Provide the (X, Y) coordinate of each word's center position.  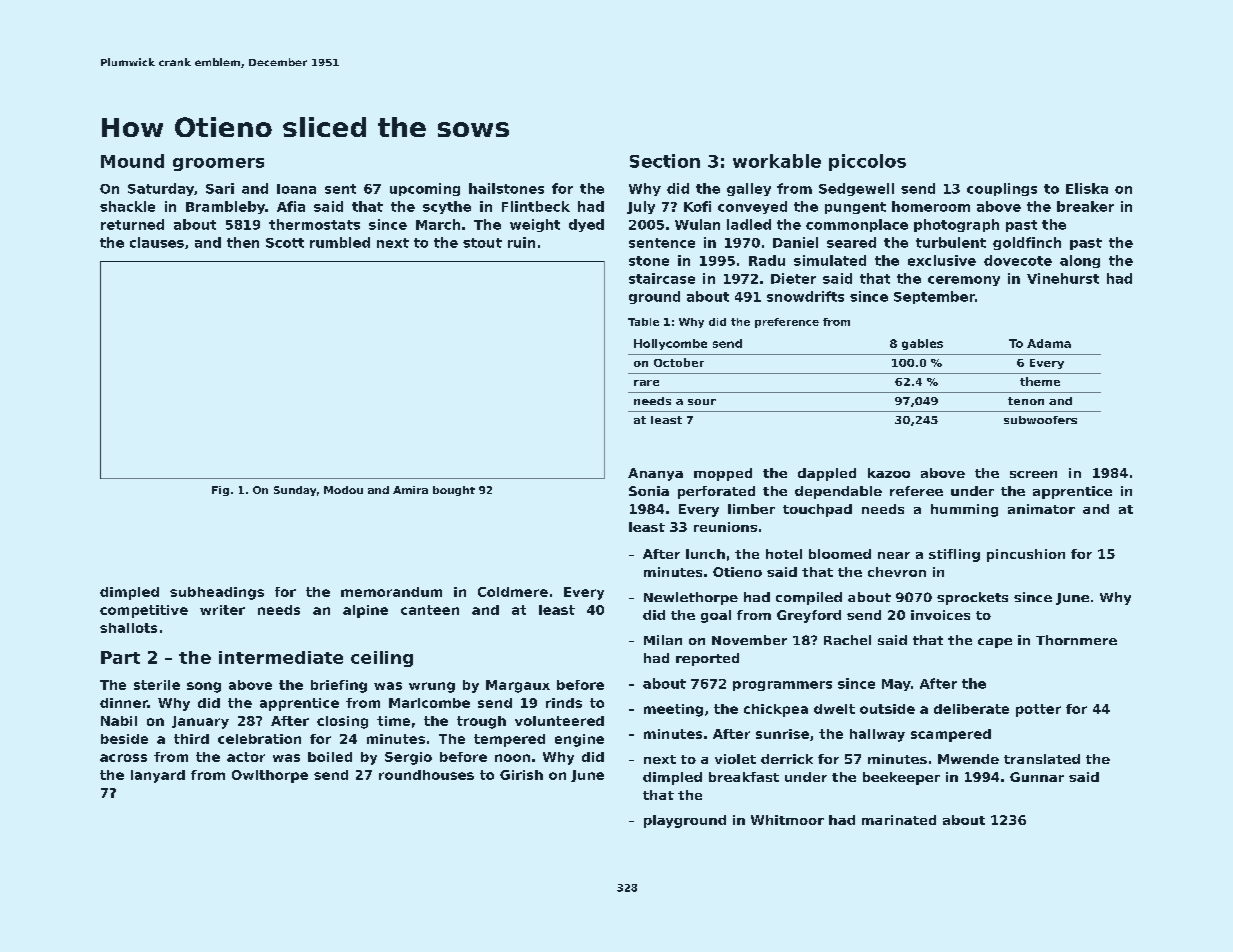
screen (1033, 474)
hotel (784, 554)
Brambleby (225, 207)
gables (922, 344)
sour (702, 402)
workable (777, 161)
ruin (521, 242)
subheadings (217, 593)
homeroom (931, 206)
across (123, 758)
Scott (285, 243)
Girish (521, 775)
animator (1041, 509)
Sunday (295, 491)
